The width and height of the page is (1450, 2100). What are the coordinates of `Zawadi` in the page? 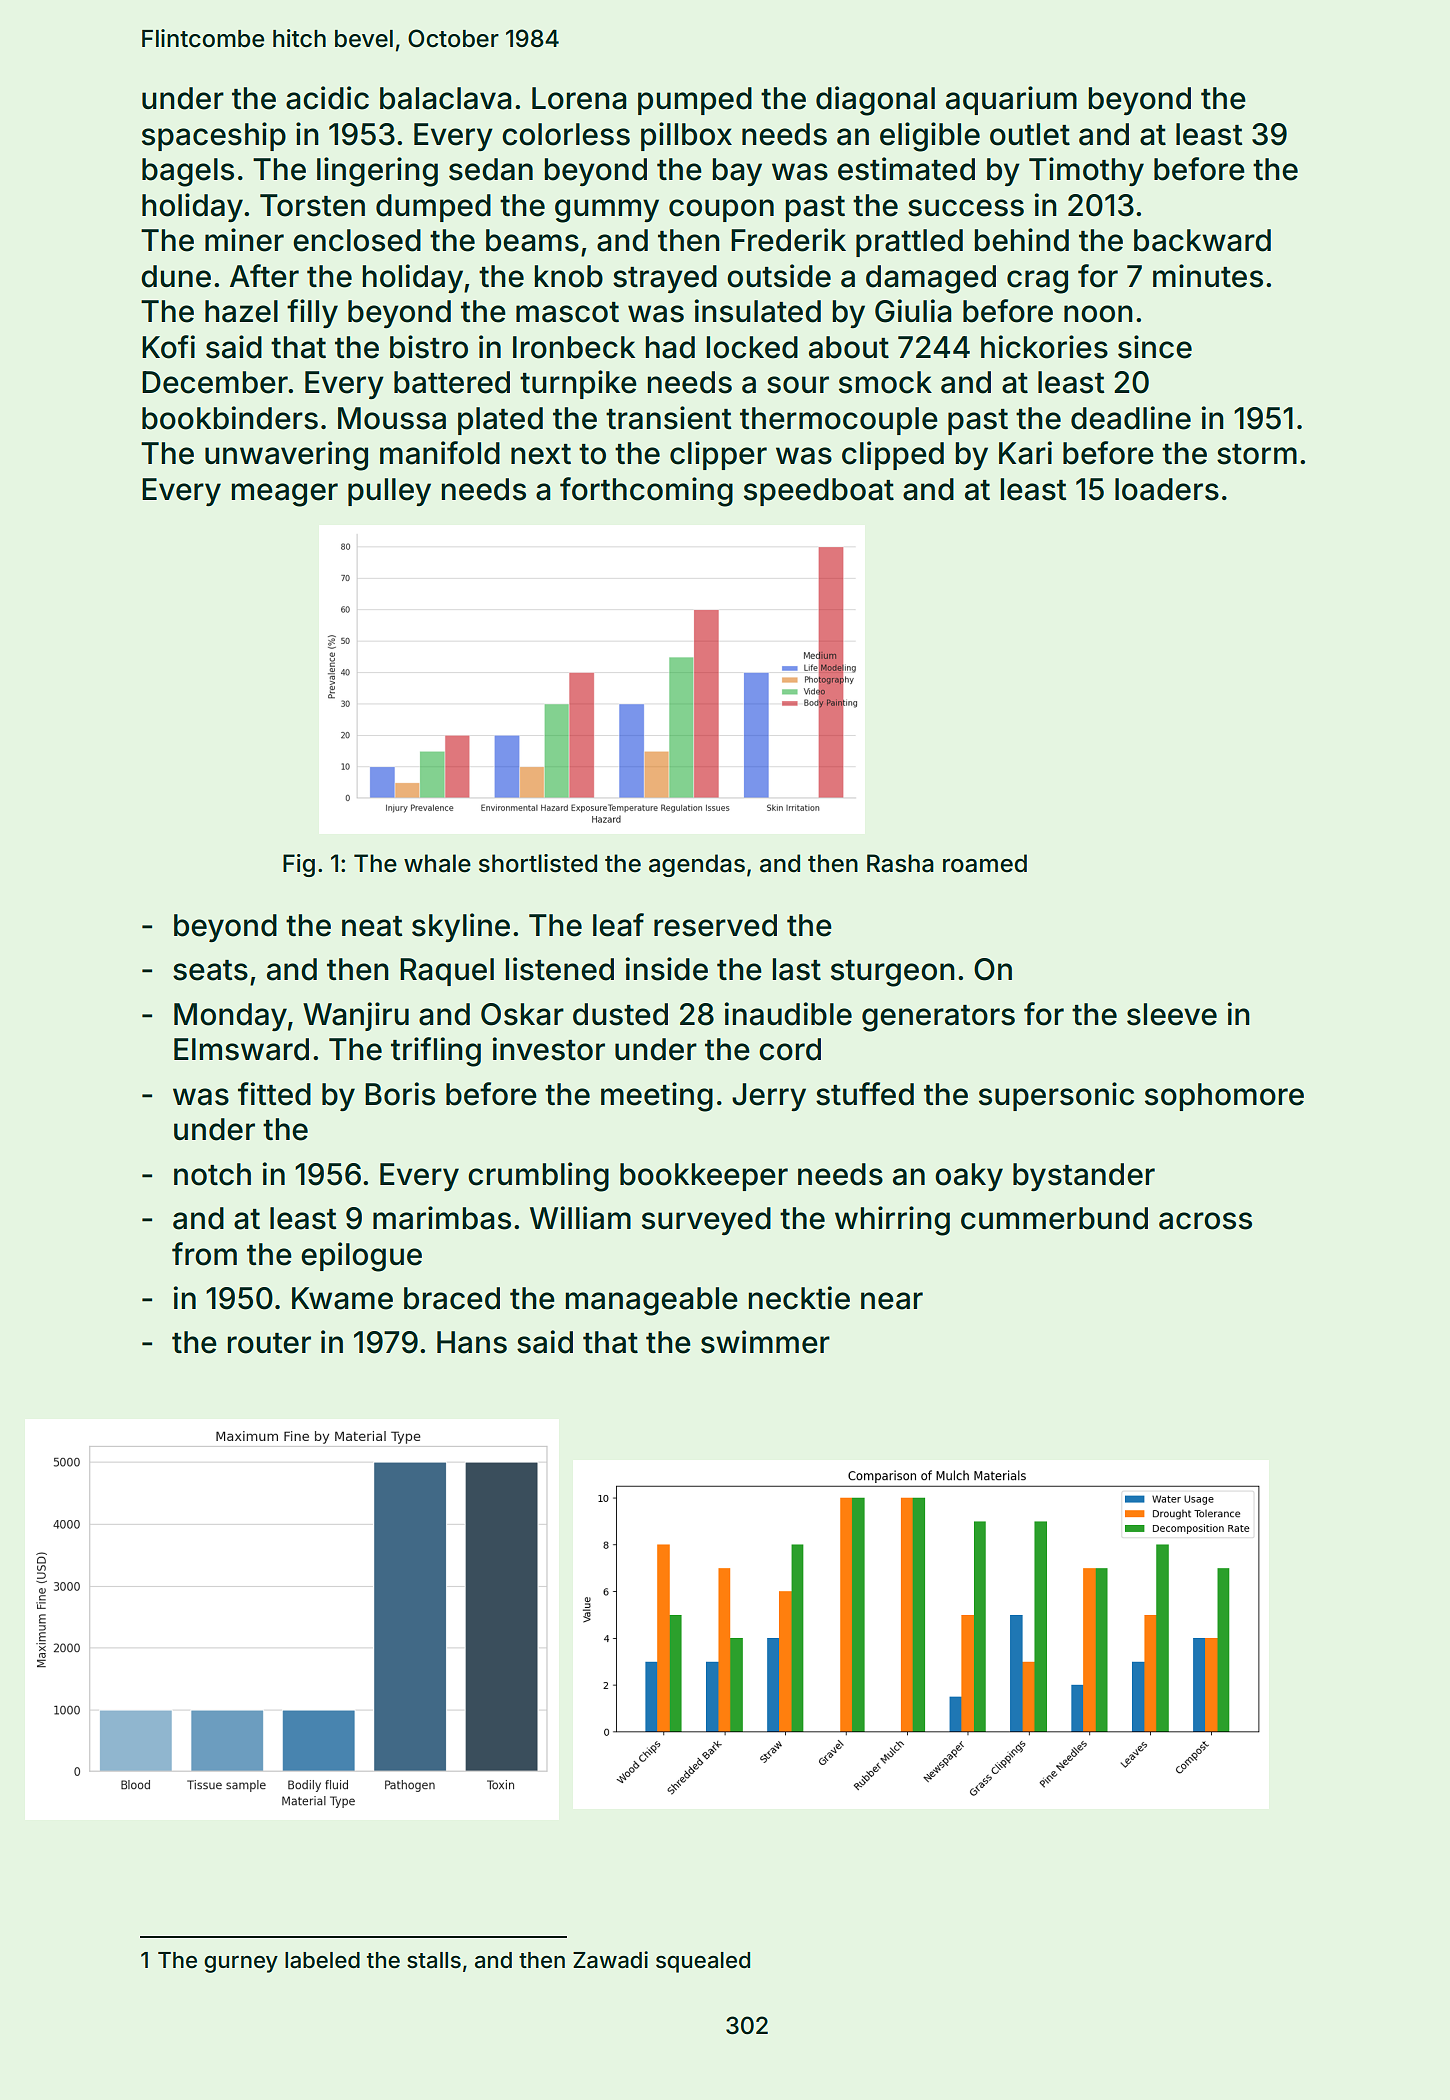 It's located at (610, 1960).
